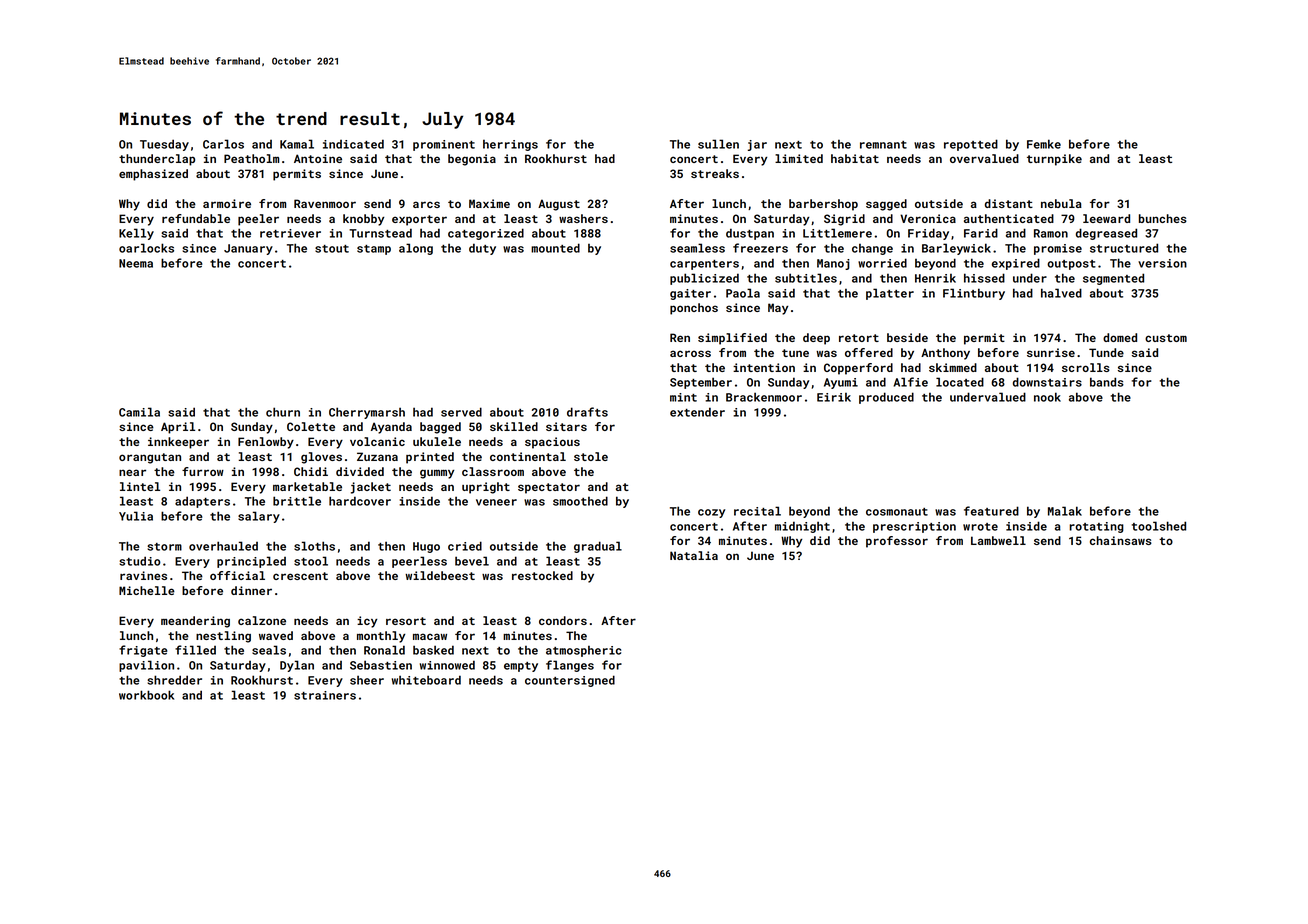 The width and height of the image is (1308, 924). What do you see at coordinates (690, 353) in the image?
I see `across` at bounding box center [690, 353].
